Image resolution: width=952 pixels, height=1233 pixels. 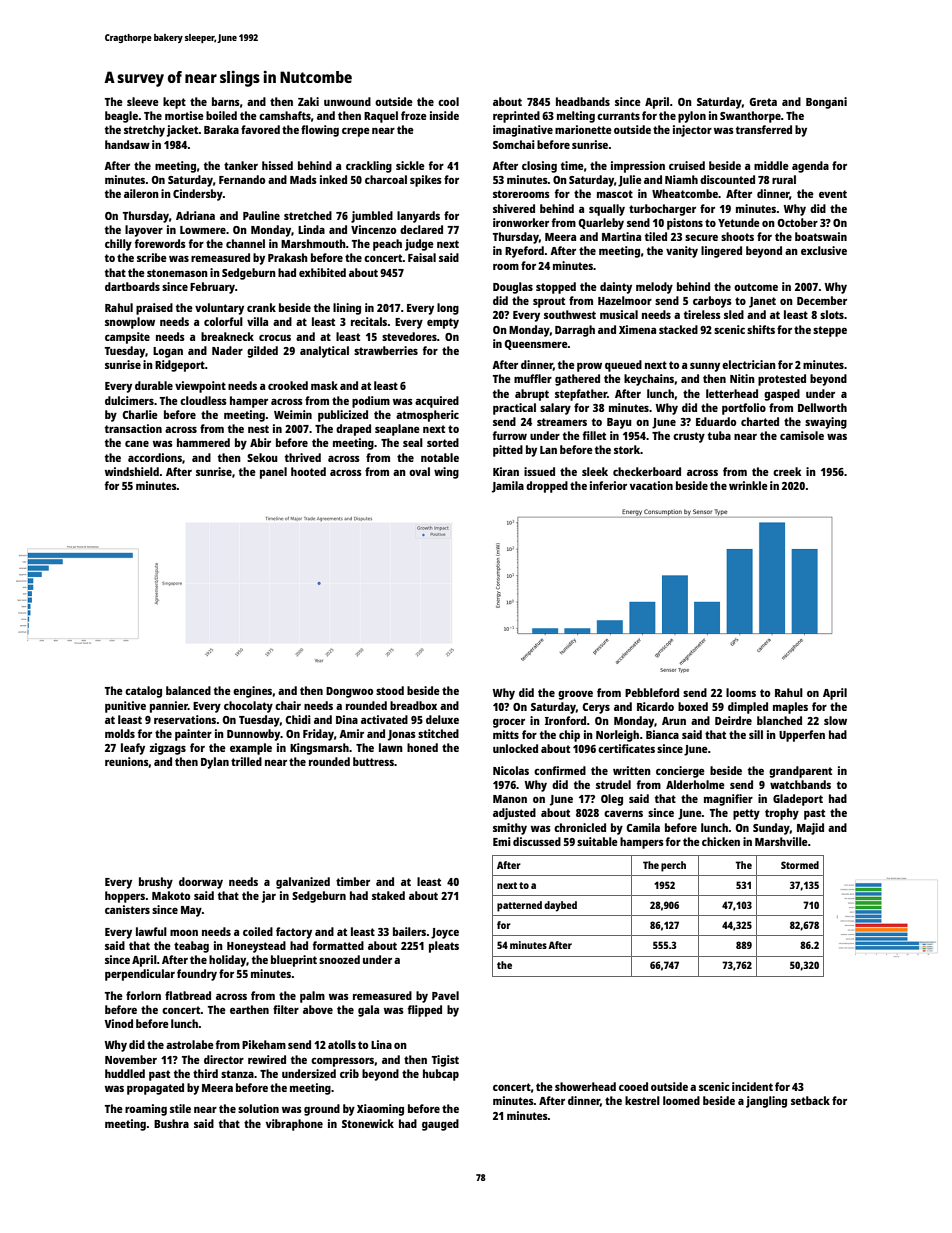 I want to click on oval, so click(x=419, y=471).
